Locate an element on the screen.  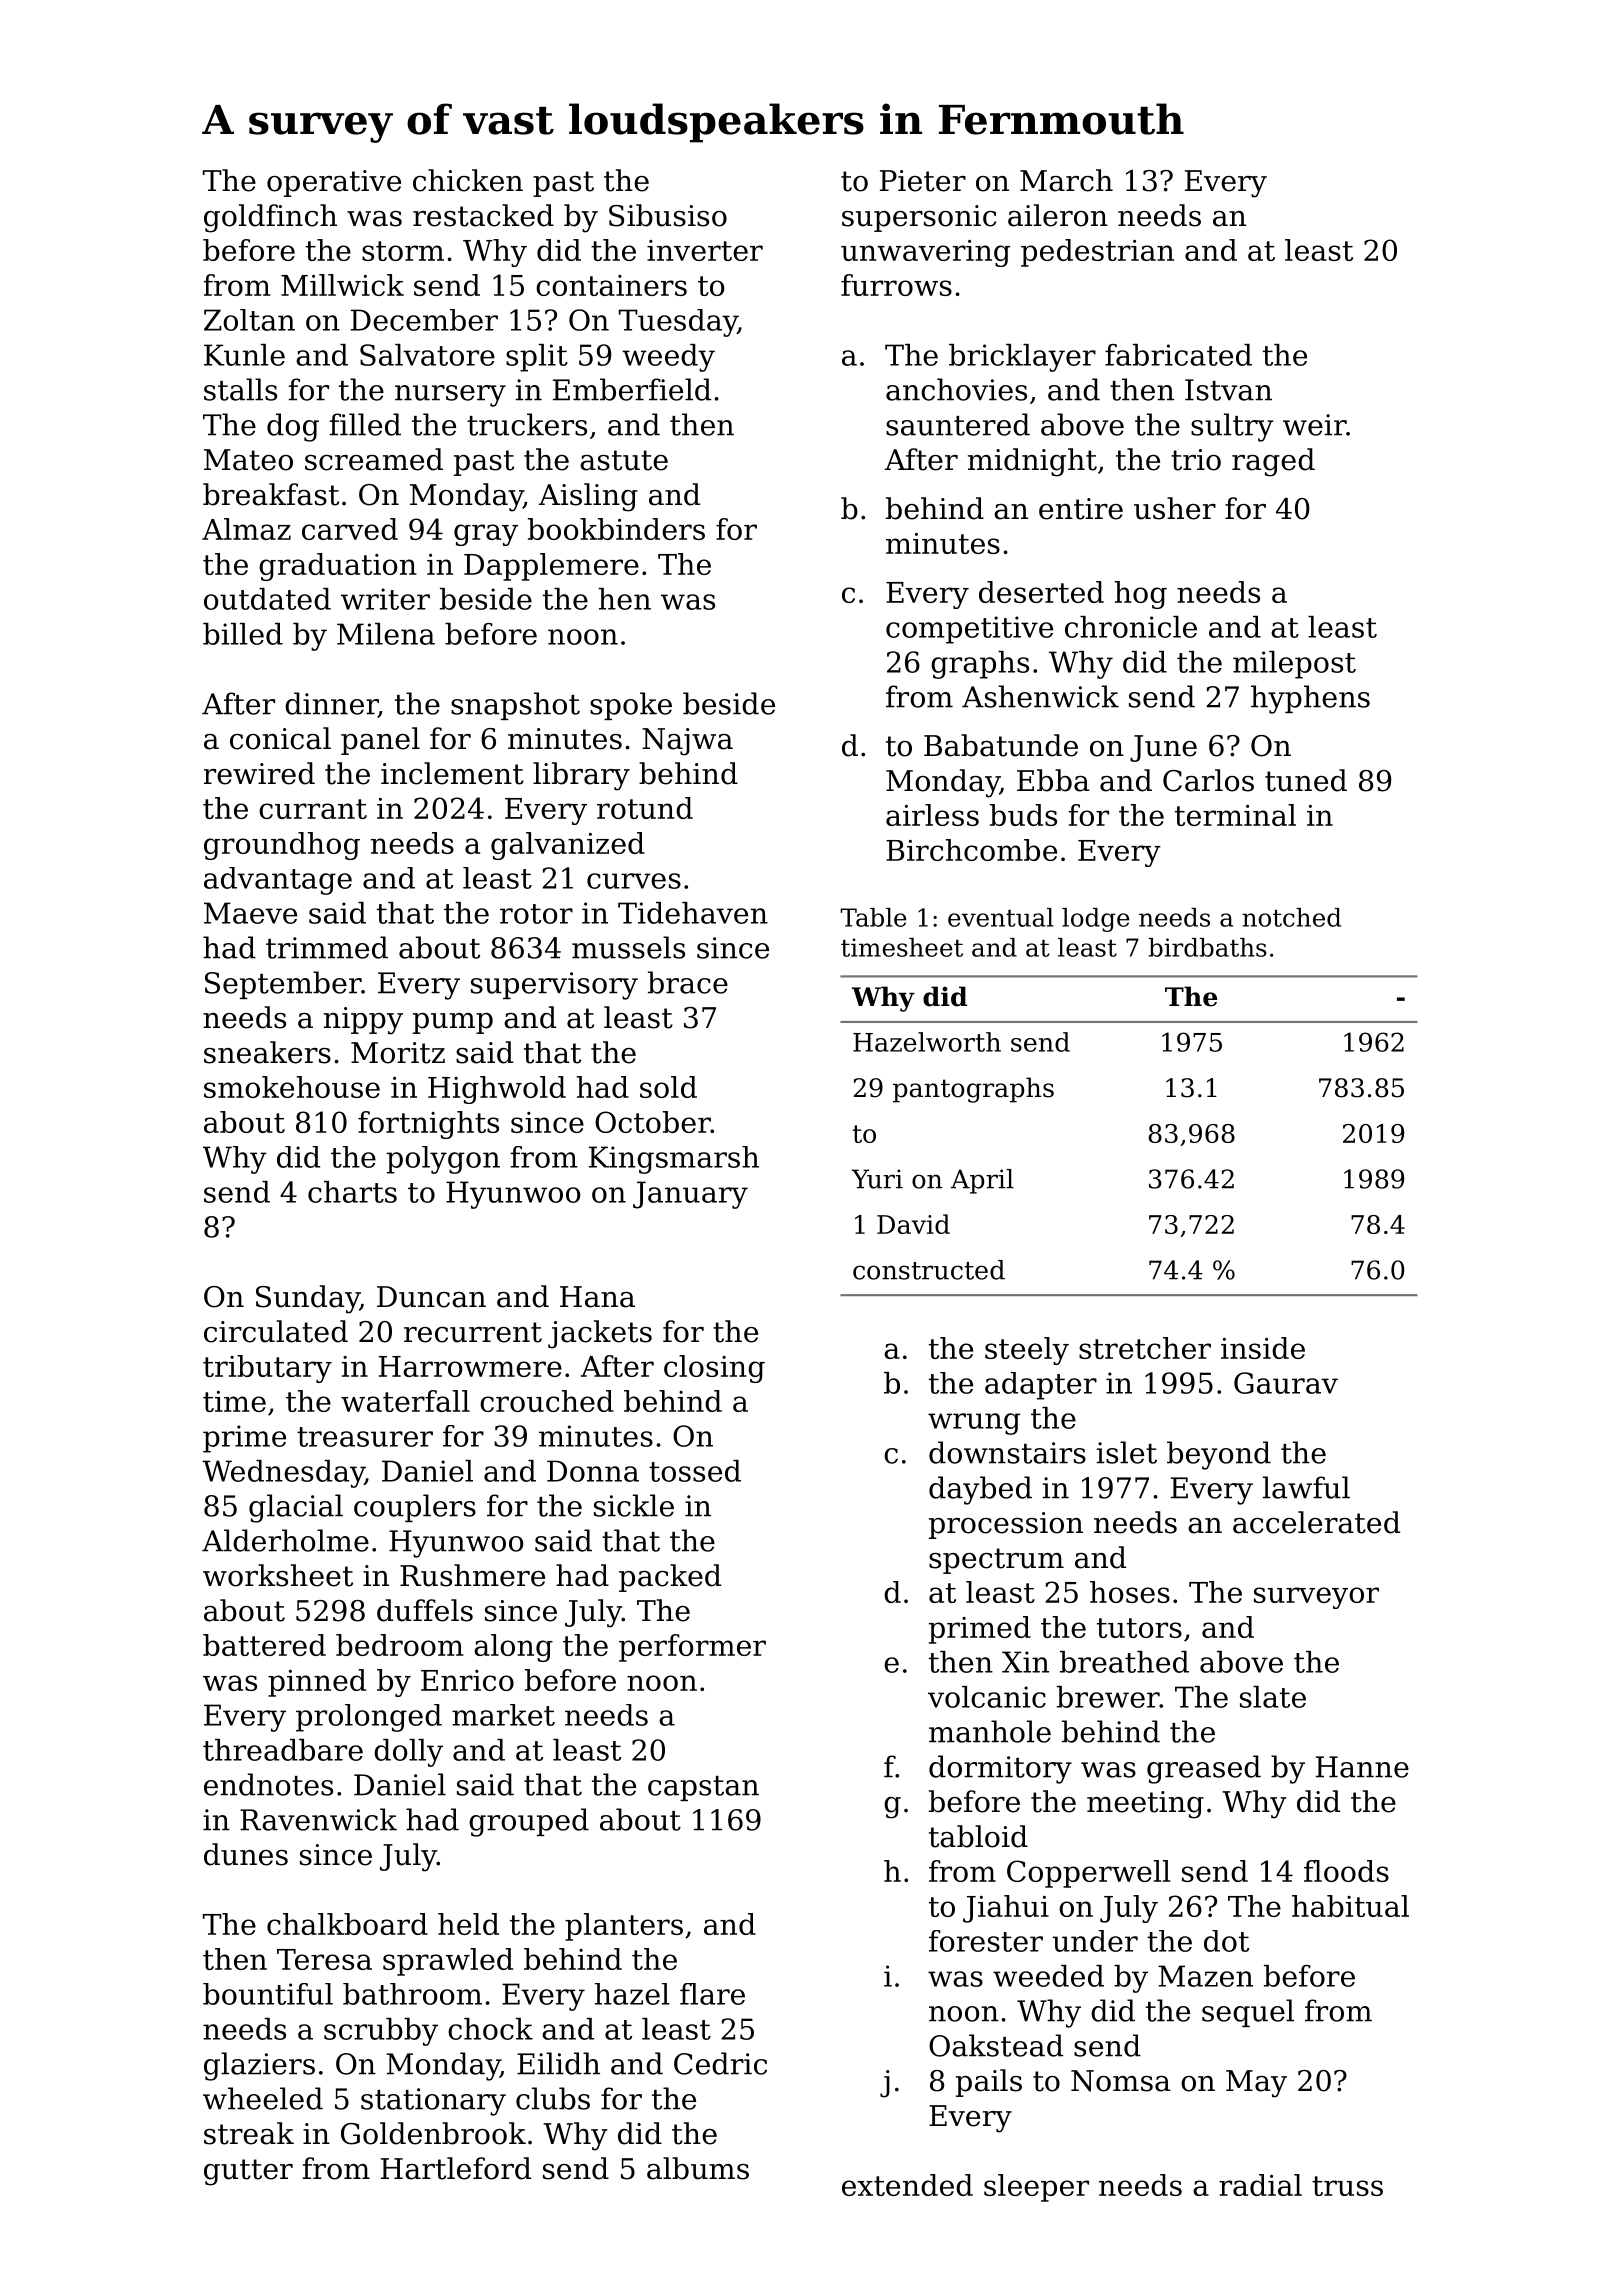
fabricated is located at coordinates (1178, 355).
